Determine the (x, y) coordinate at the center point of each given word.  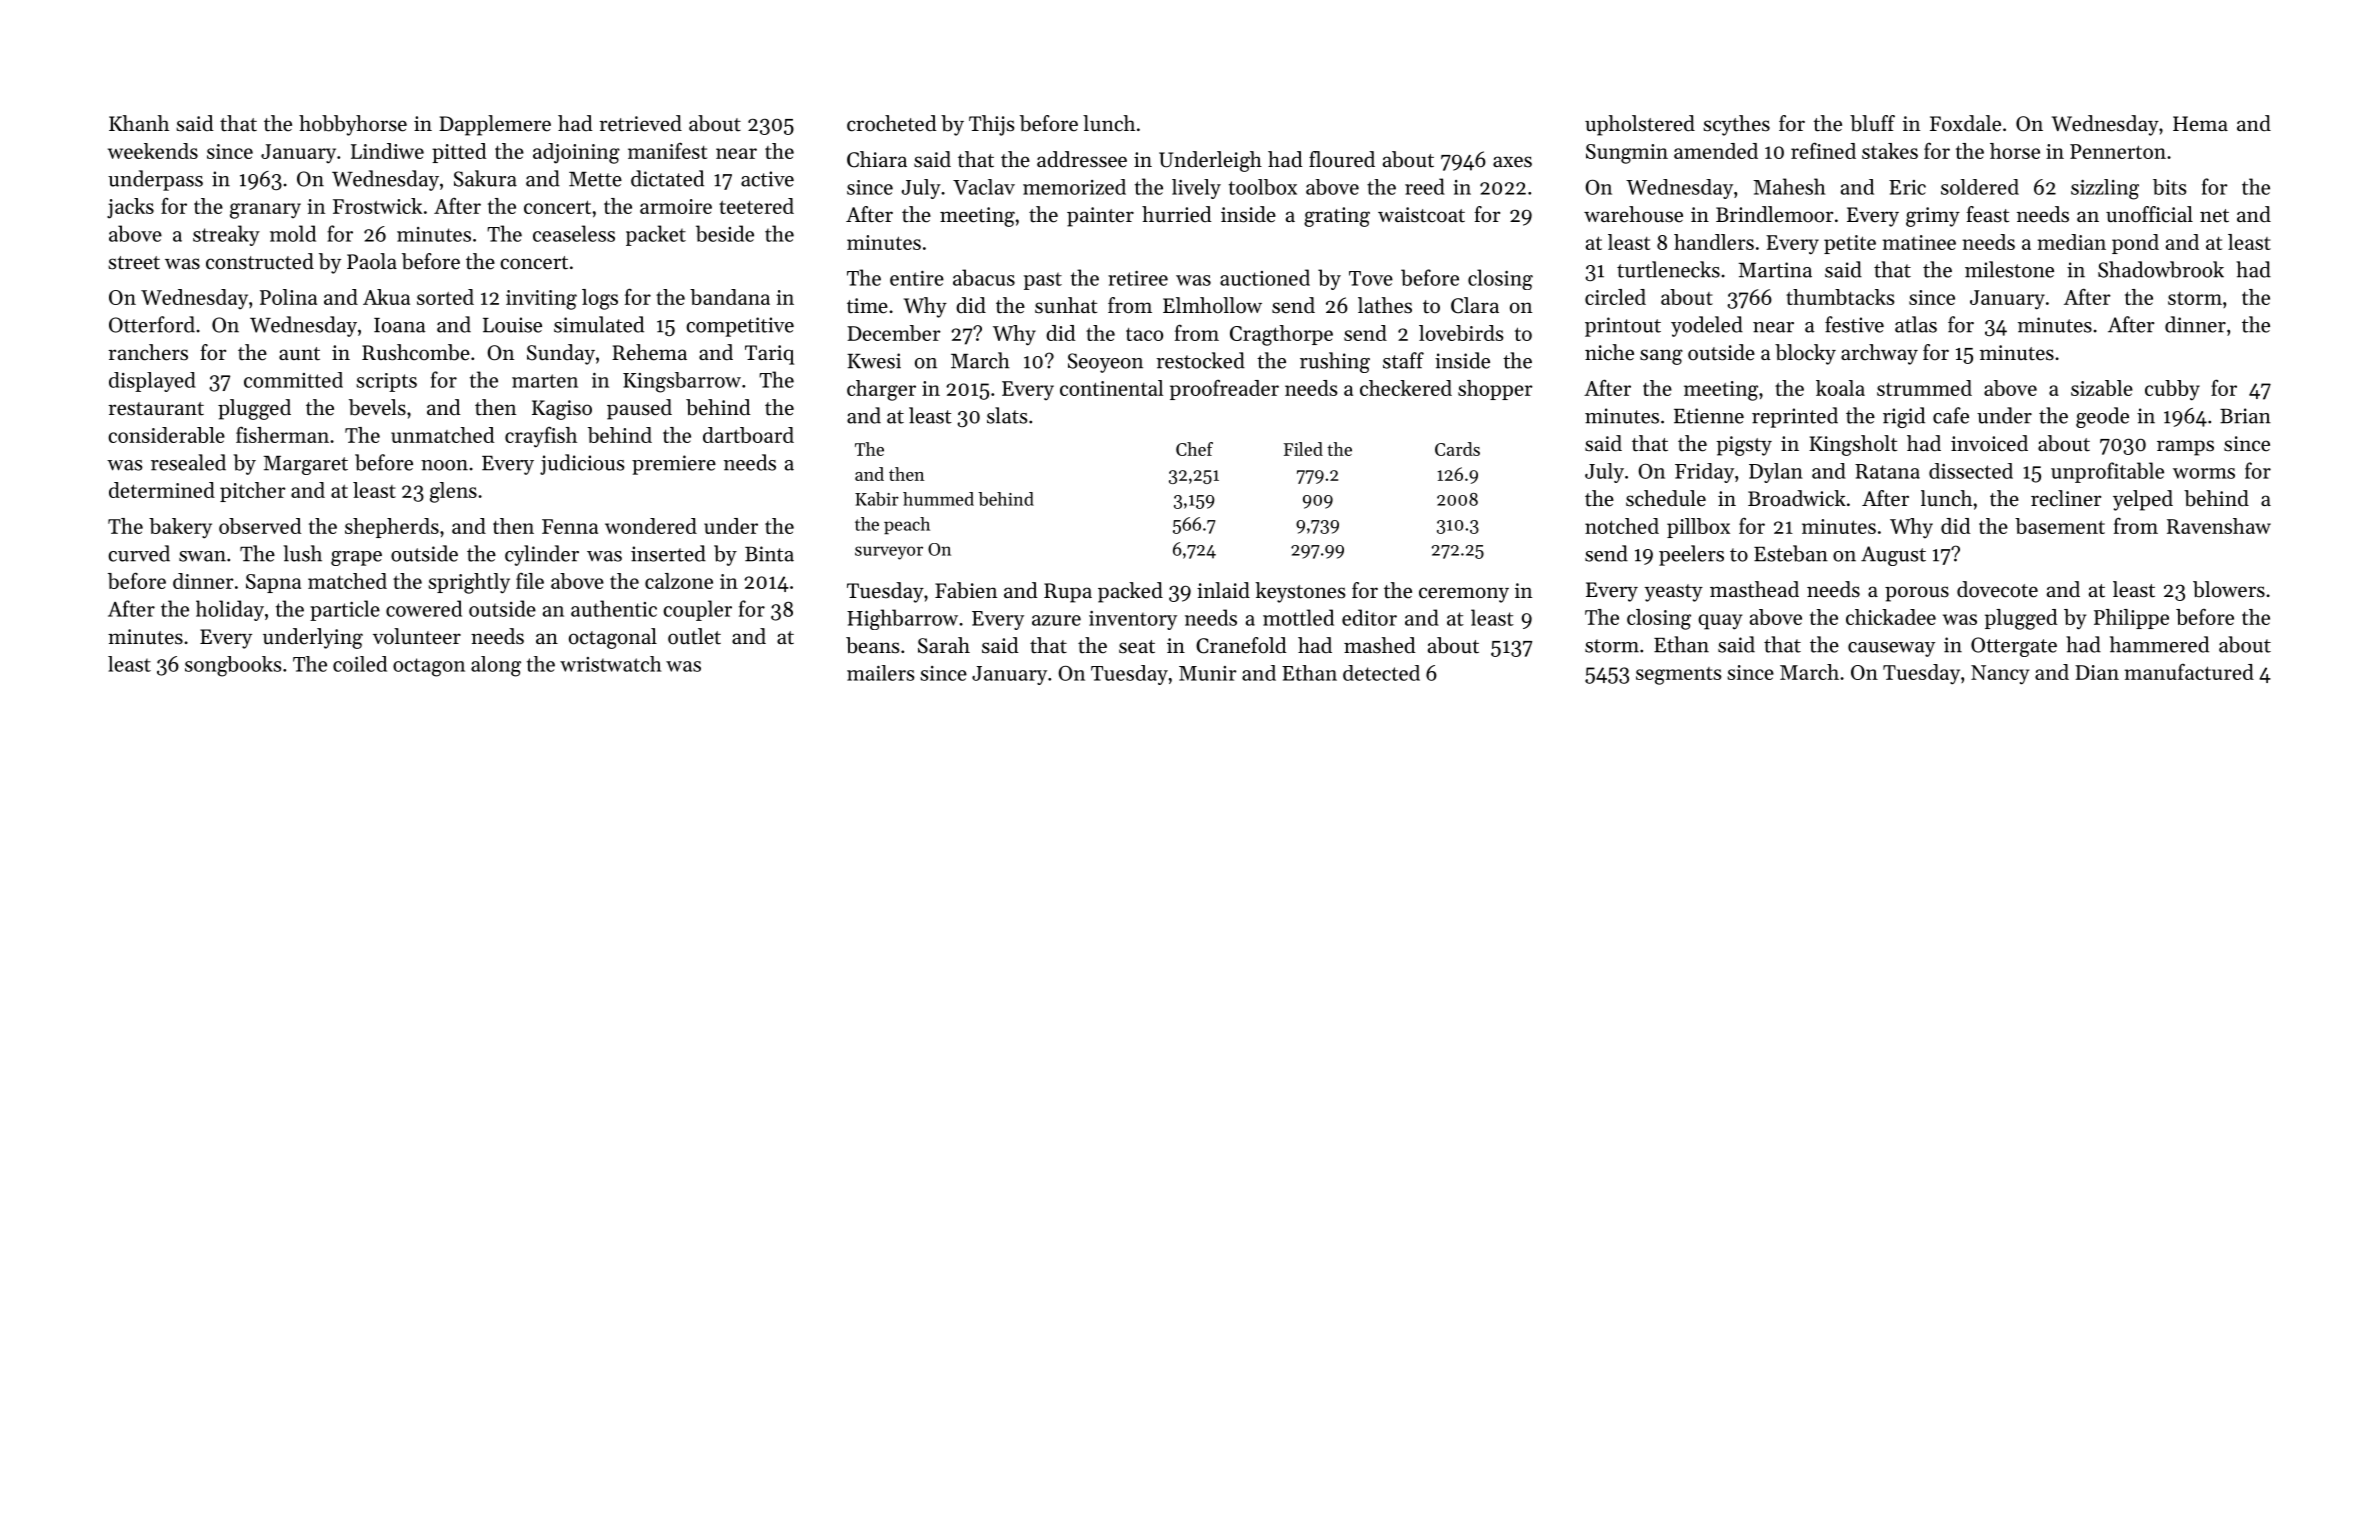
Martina (1775, 270)
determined (162, 490)
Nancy (2000, 675)
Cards (1457, 449)
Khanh (139, 123)
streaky (226, 235)
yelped (2143, 500)
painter (1100, 217)
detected (1381, 673)
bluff (1872, 123)
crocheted (891, 123)
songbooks (233, 666)
